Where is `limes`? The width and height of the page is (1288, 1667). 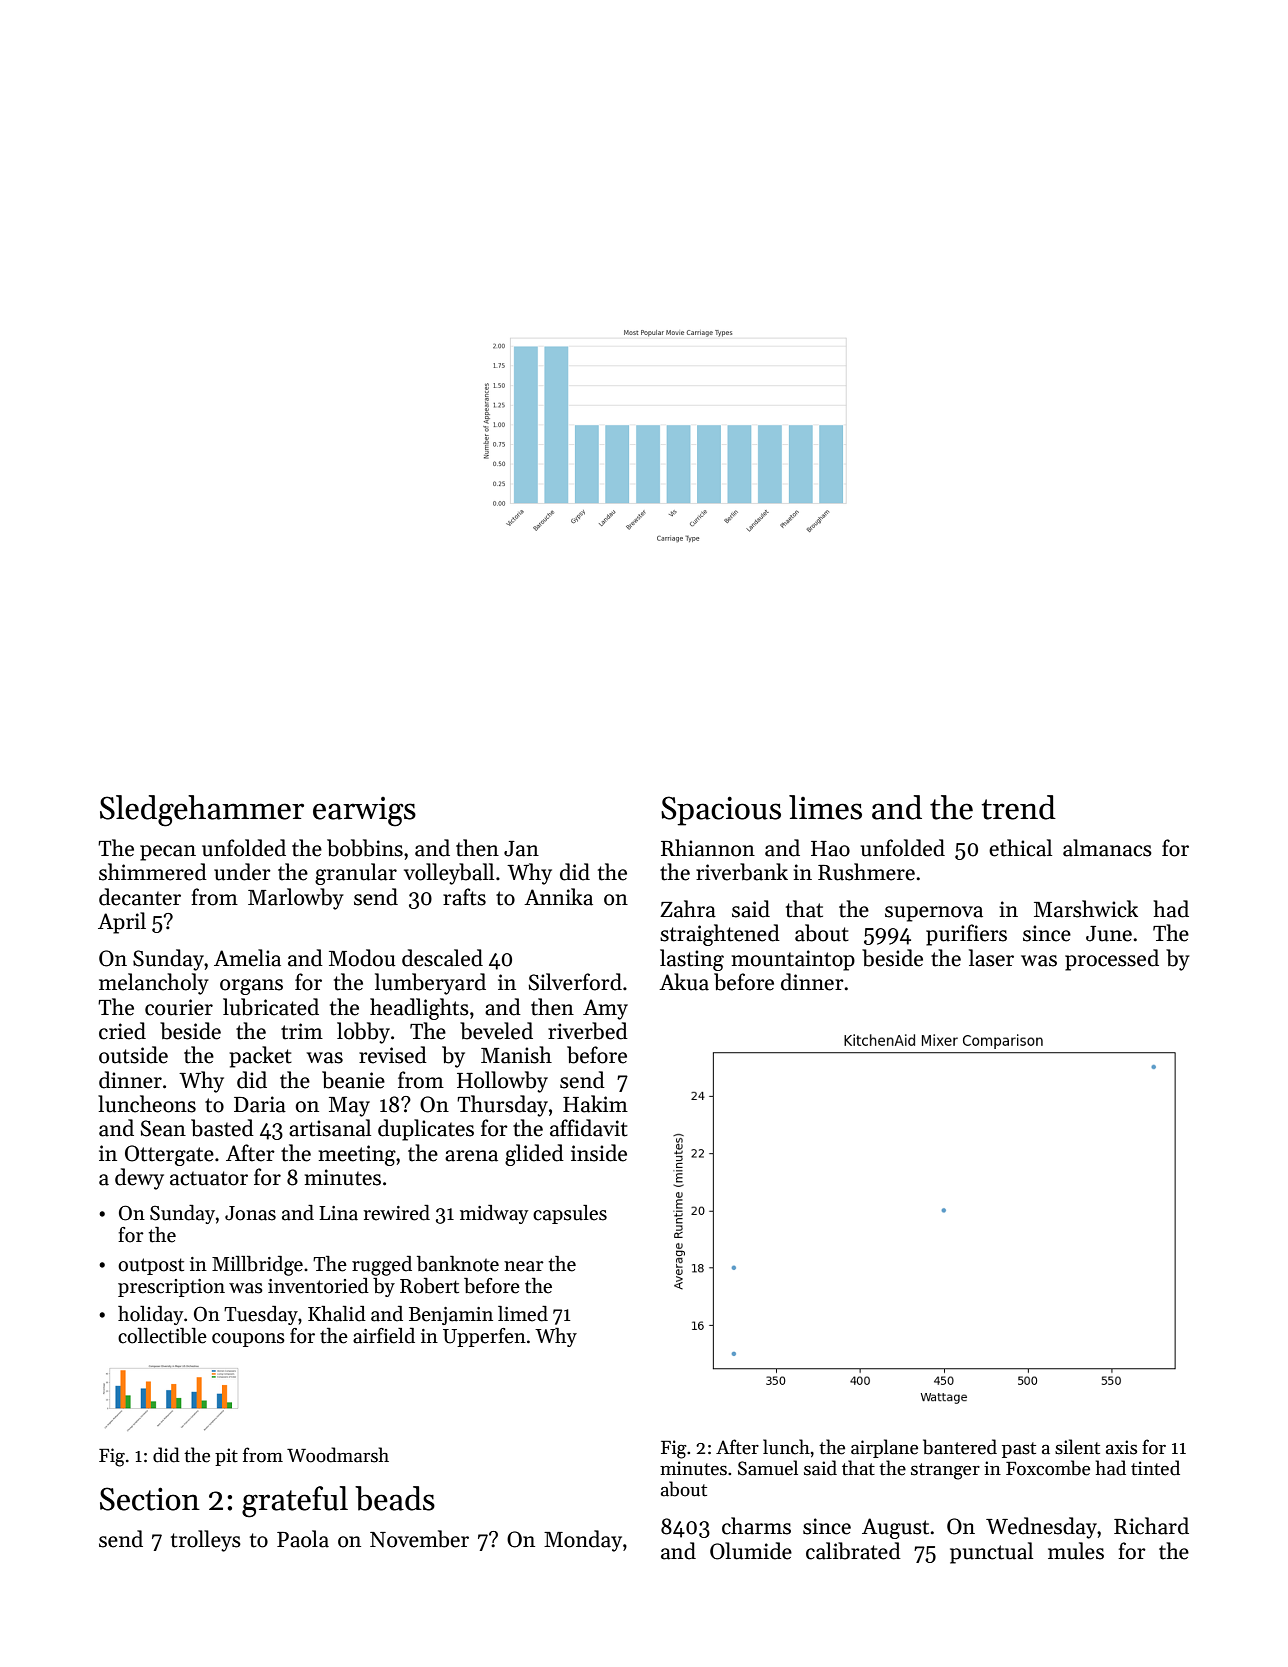
limes is located at coordinates (825, 807).
